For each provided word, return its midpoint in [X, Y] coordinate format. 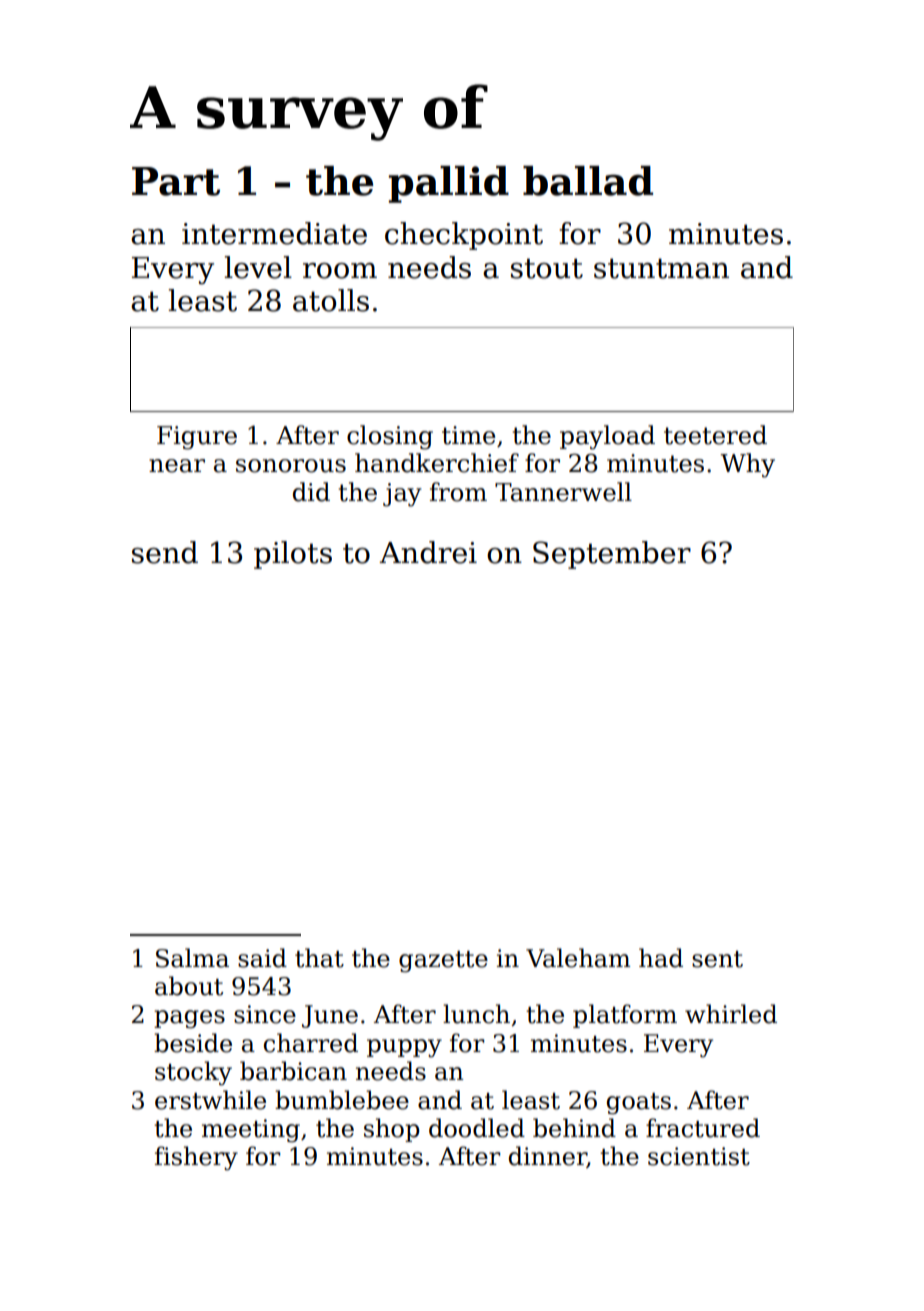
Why [747, 465]
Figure [197, 438]
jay [402, 495]
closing [390, 437]
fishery [196, 1158]
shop [392, 1130]
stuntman [661, 268]
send [165, 552]
